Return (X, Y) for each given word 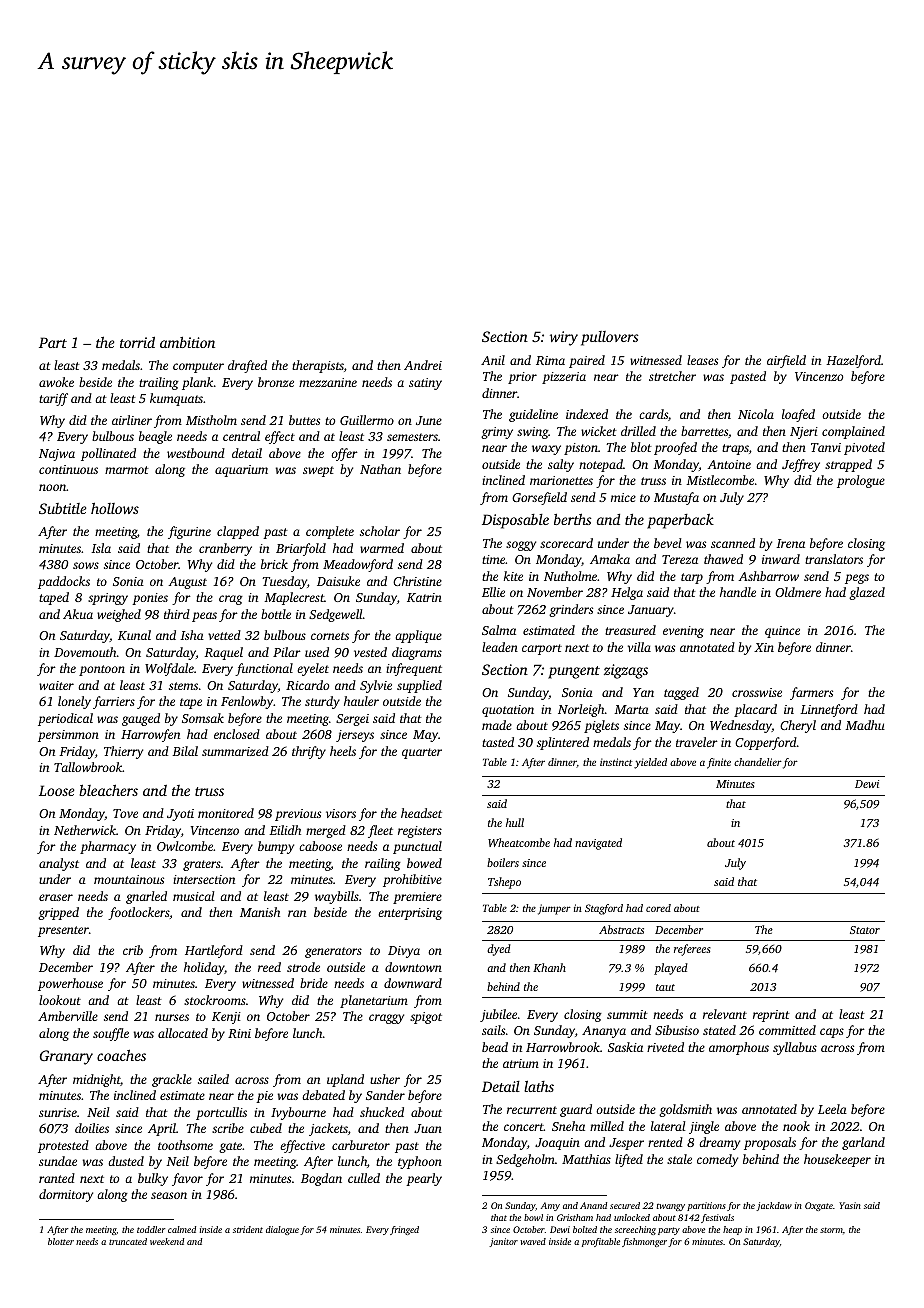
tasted (498, 742)
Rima (550, 360)
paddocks (64, 582)
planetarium (374, 1001)
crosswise (757, 692)
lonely (74, 702)
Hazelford (853, 361)
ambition (187, 342)
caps (832, 1033)
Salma (499, 630)
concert (524, 1127)
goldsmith (685, 1110)
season (169, 1195)
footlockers (139, 913)
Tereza (680, 559)
